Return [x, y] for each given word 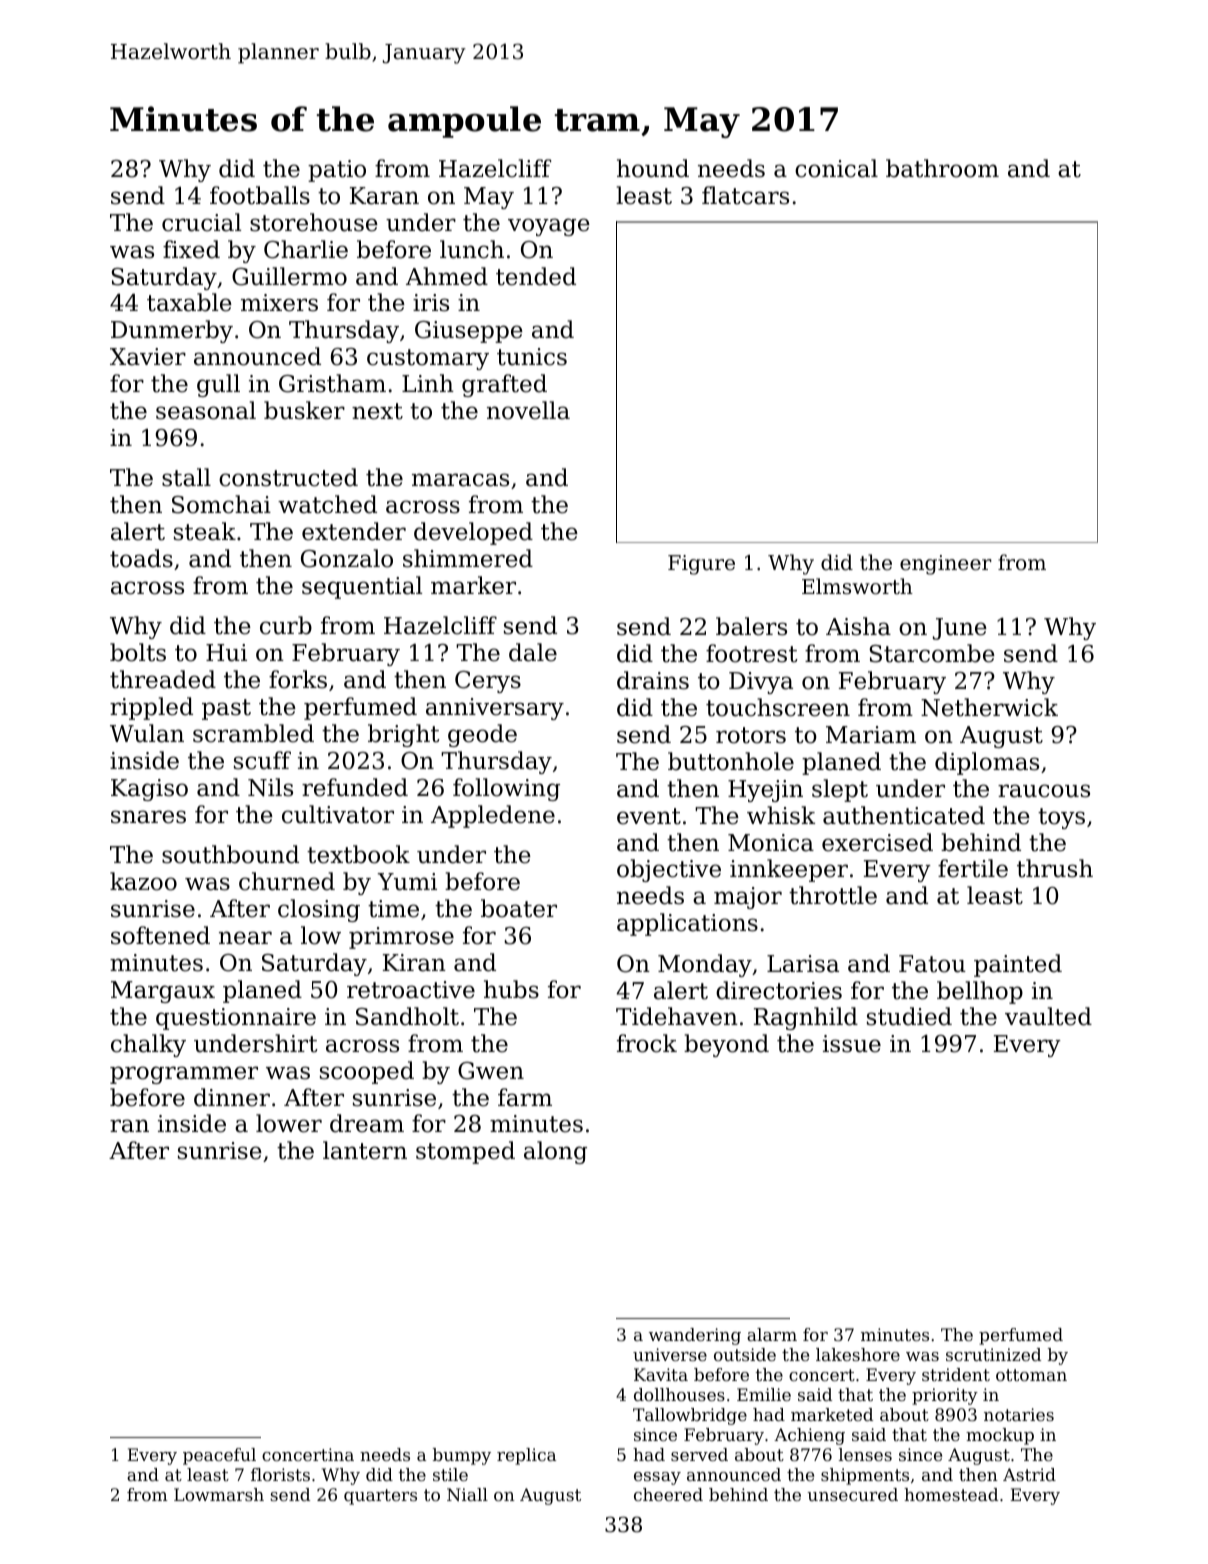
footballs [260, 195]
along [555, 1152]
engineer [946, 565]
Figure [701, 565]
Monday [705, 965]
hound [653, 168]
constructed [288, 477]
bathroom [942, 168]
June [960, 629]
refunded [355, 787]
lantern [365, 1150]
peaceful [219, 1456]
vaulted [1048, 1016]
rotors [751, 735]
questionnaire [236, 1019]
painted [1018, 965]
